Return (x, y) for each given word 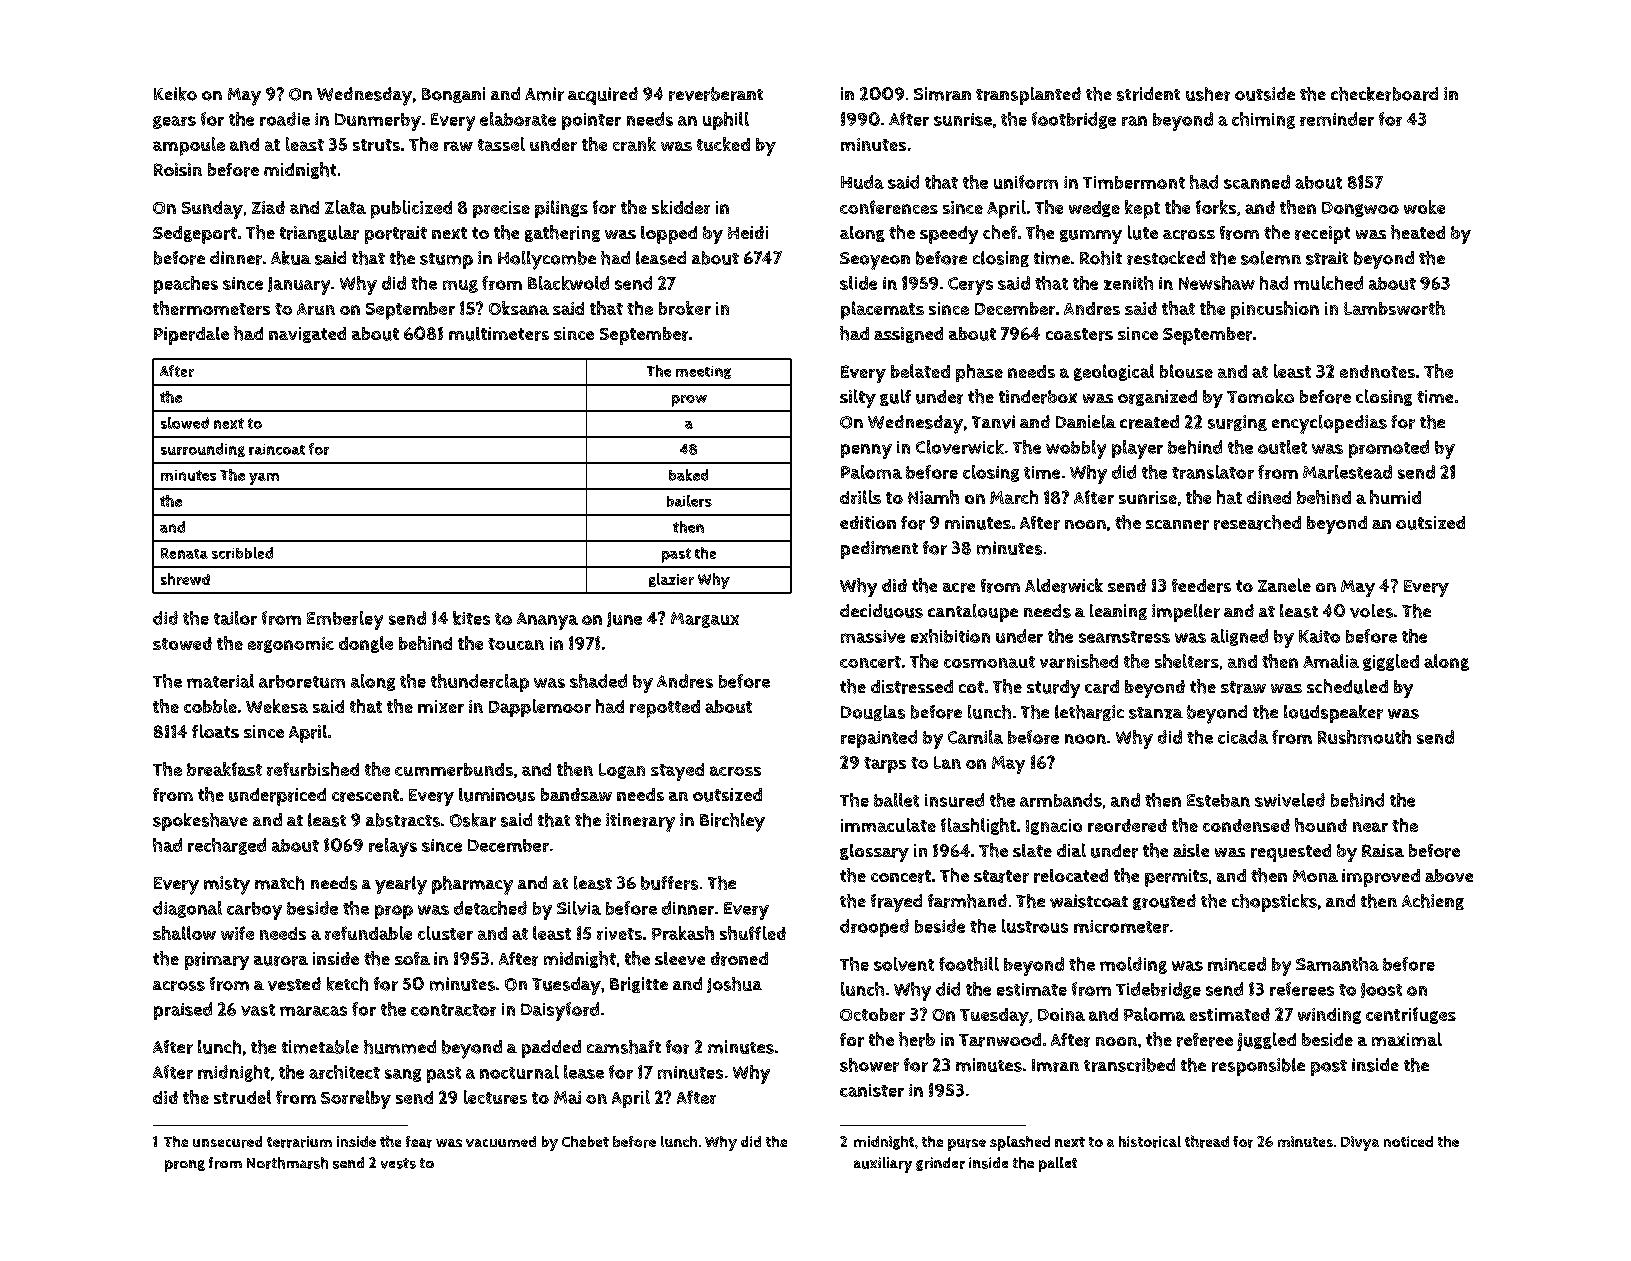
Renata (184, 553)
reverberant (716, 94)
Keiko (175, 94)
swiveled (1290, 800)
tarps (885, 765)
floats (215, 731)
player (1137, 449)
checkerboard (1384, 94)
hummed (400, 1047)
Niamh (933, 497)
